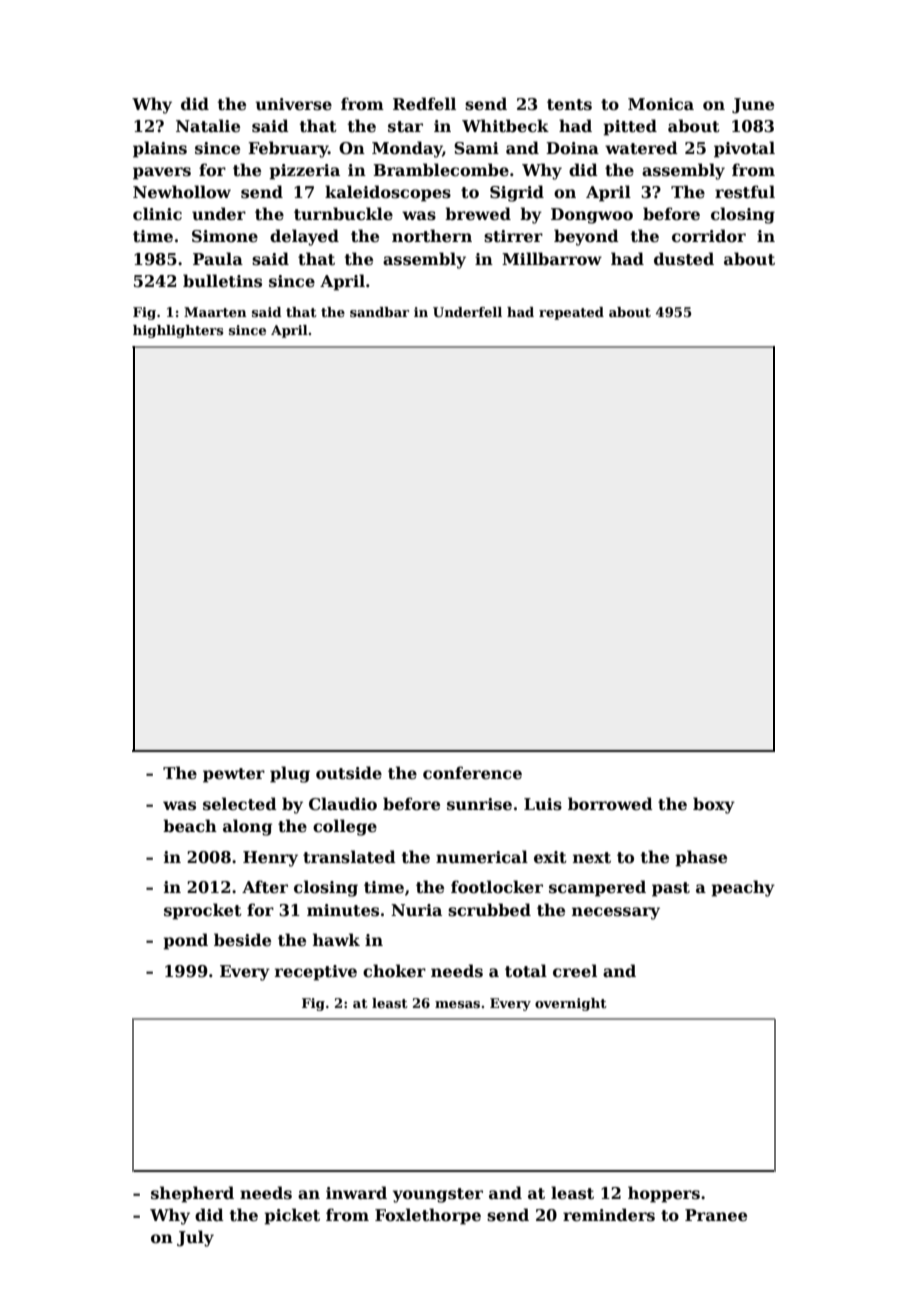 The image size is (908, 1316). Describe the element at coordinates (438, 1195) in the image. I see `youngster` at that location.
